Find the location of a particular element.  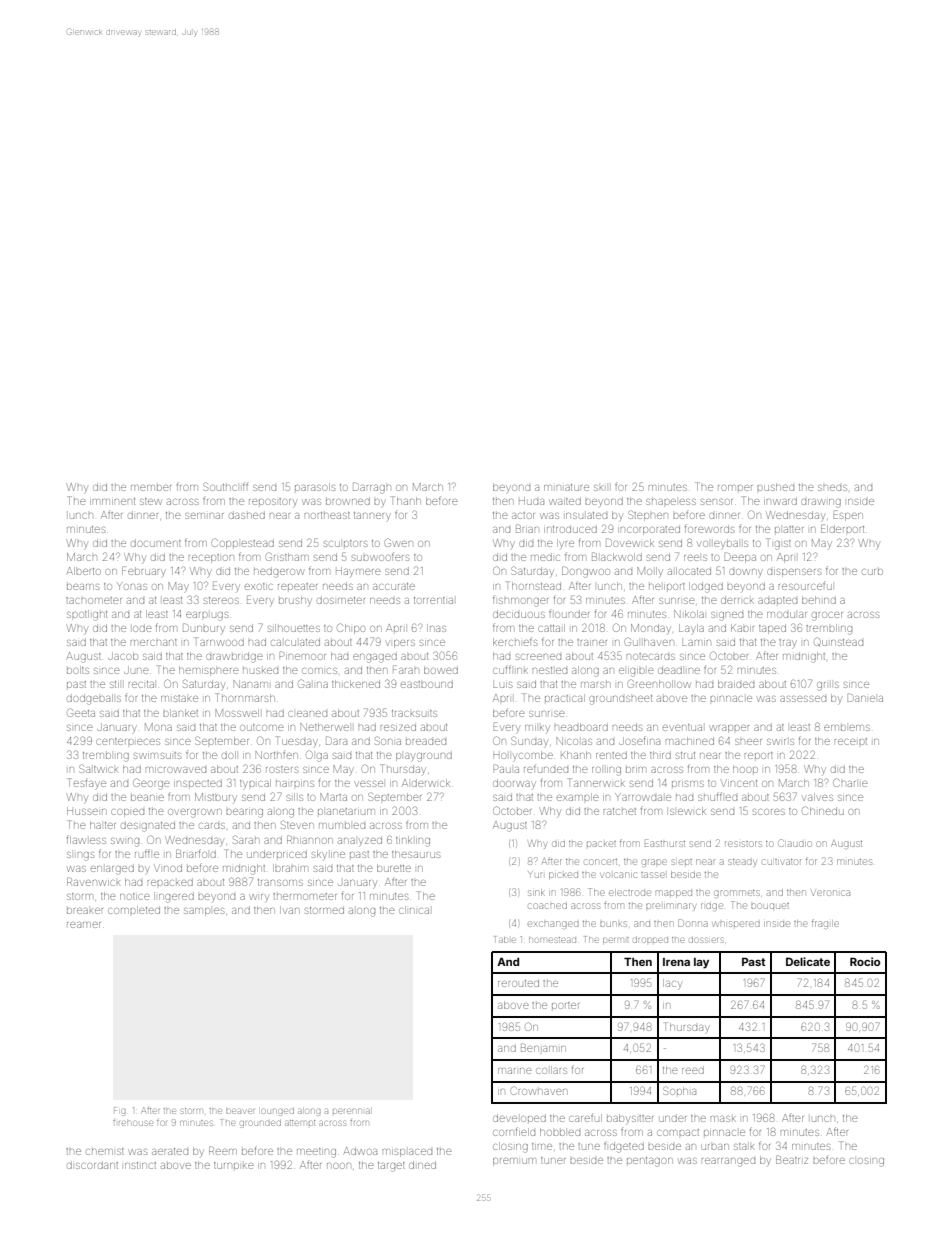

rerouted is located at coordinates (518, 983).
